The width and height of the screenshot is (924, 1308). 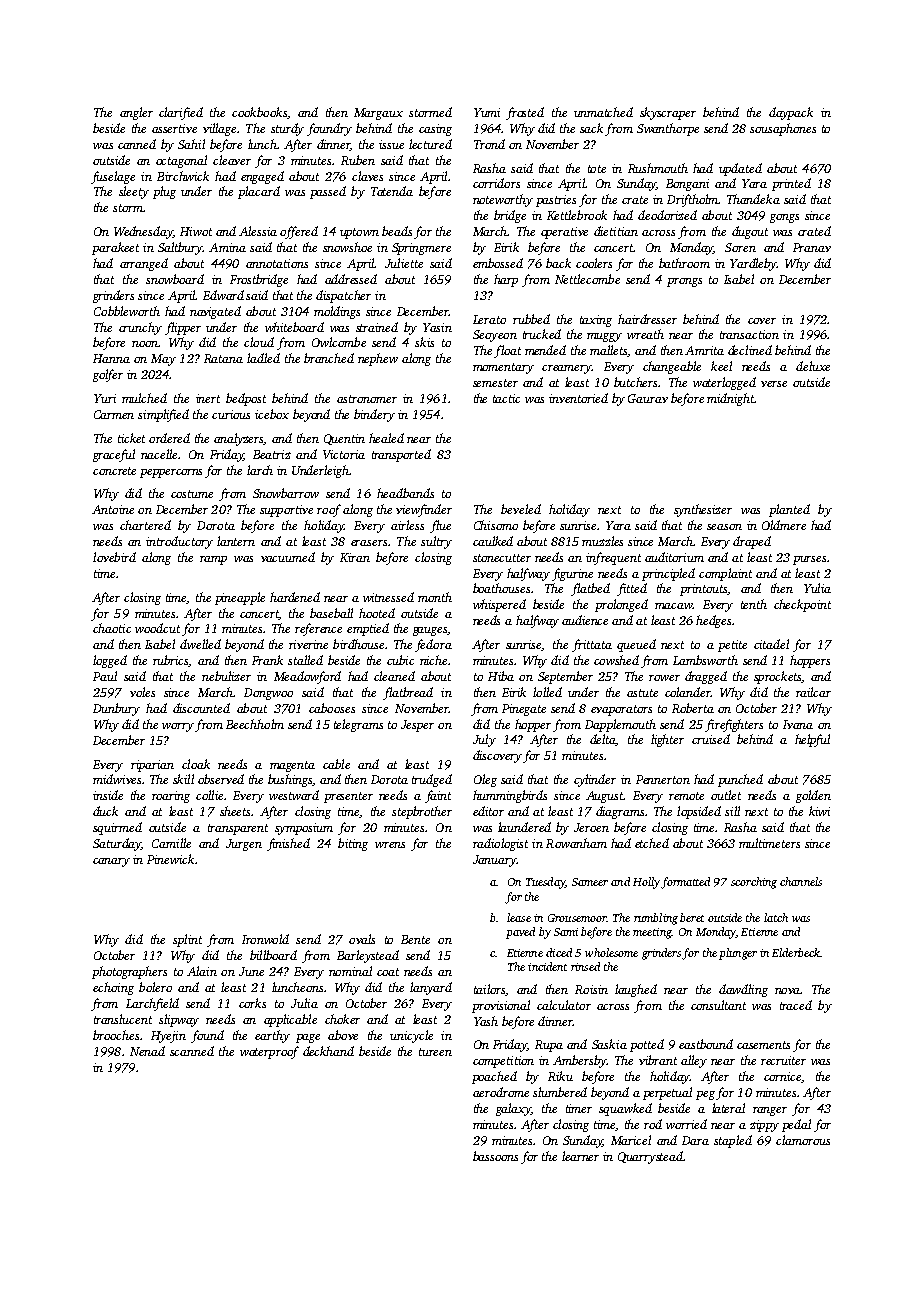 I want to click on strained, so click(x=377, y=327).
